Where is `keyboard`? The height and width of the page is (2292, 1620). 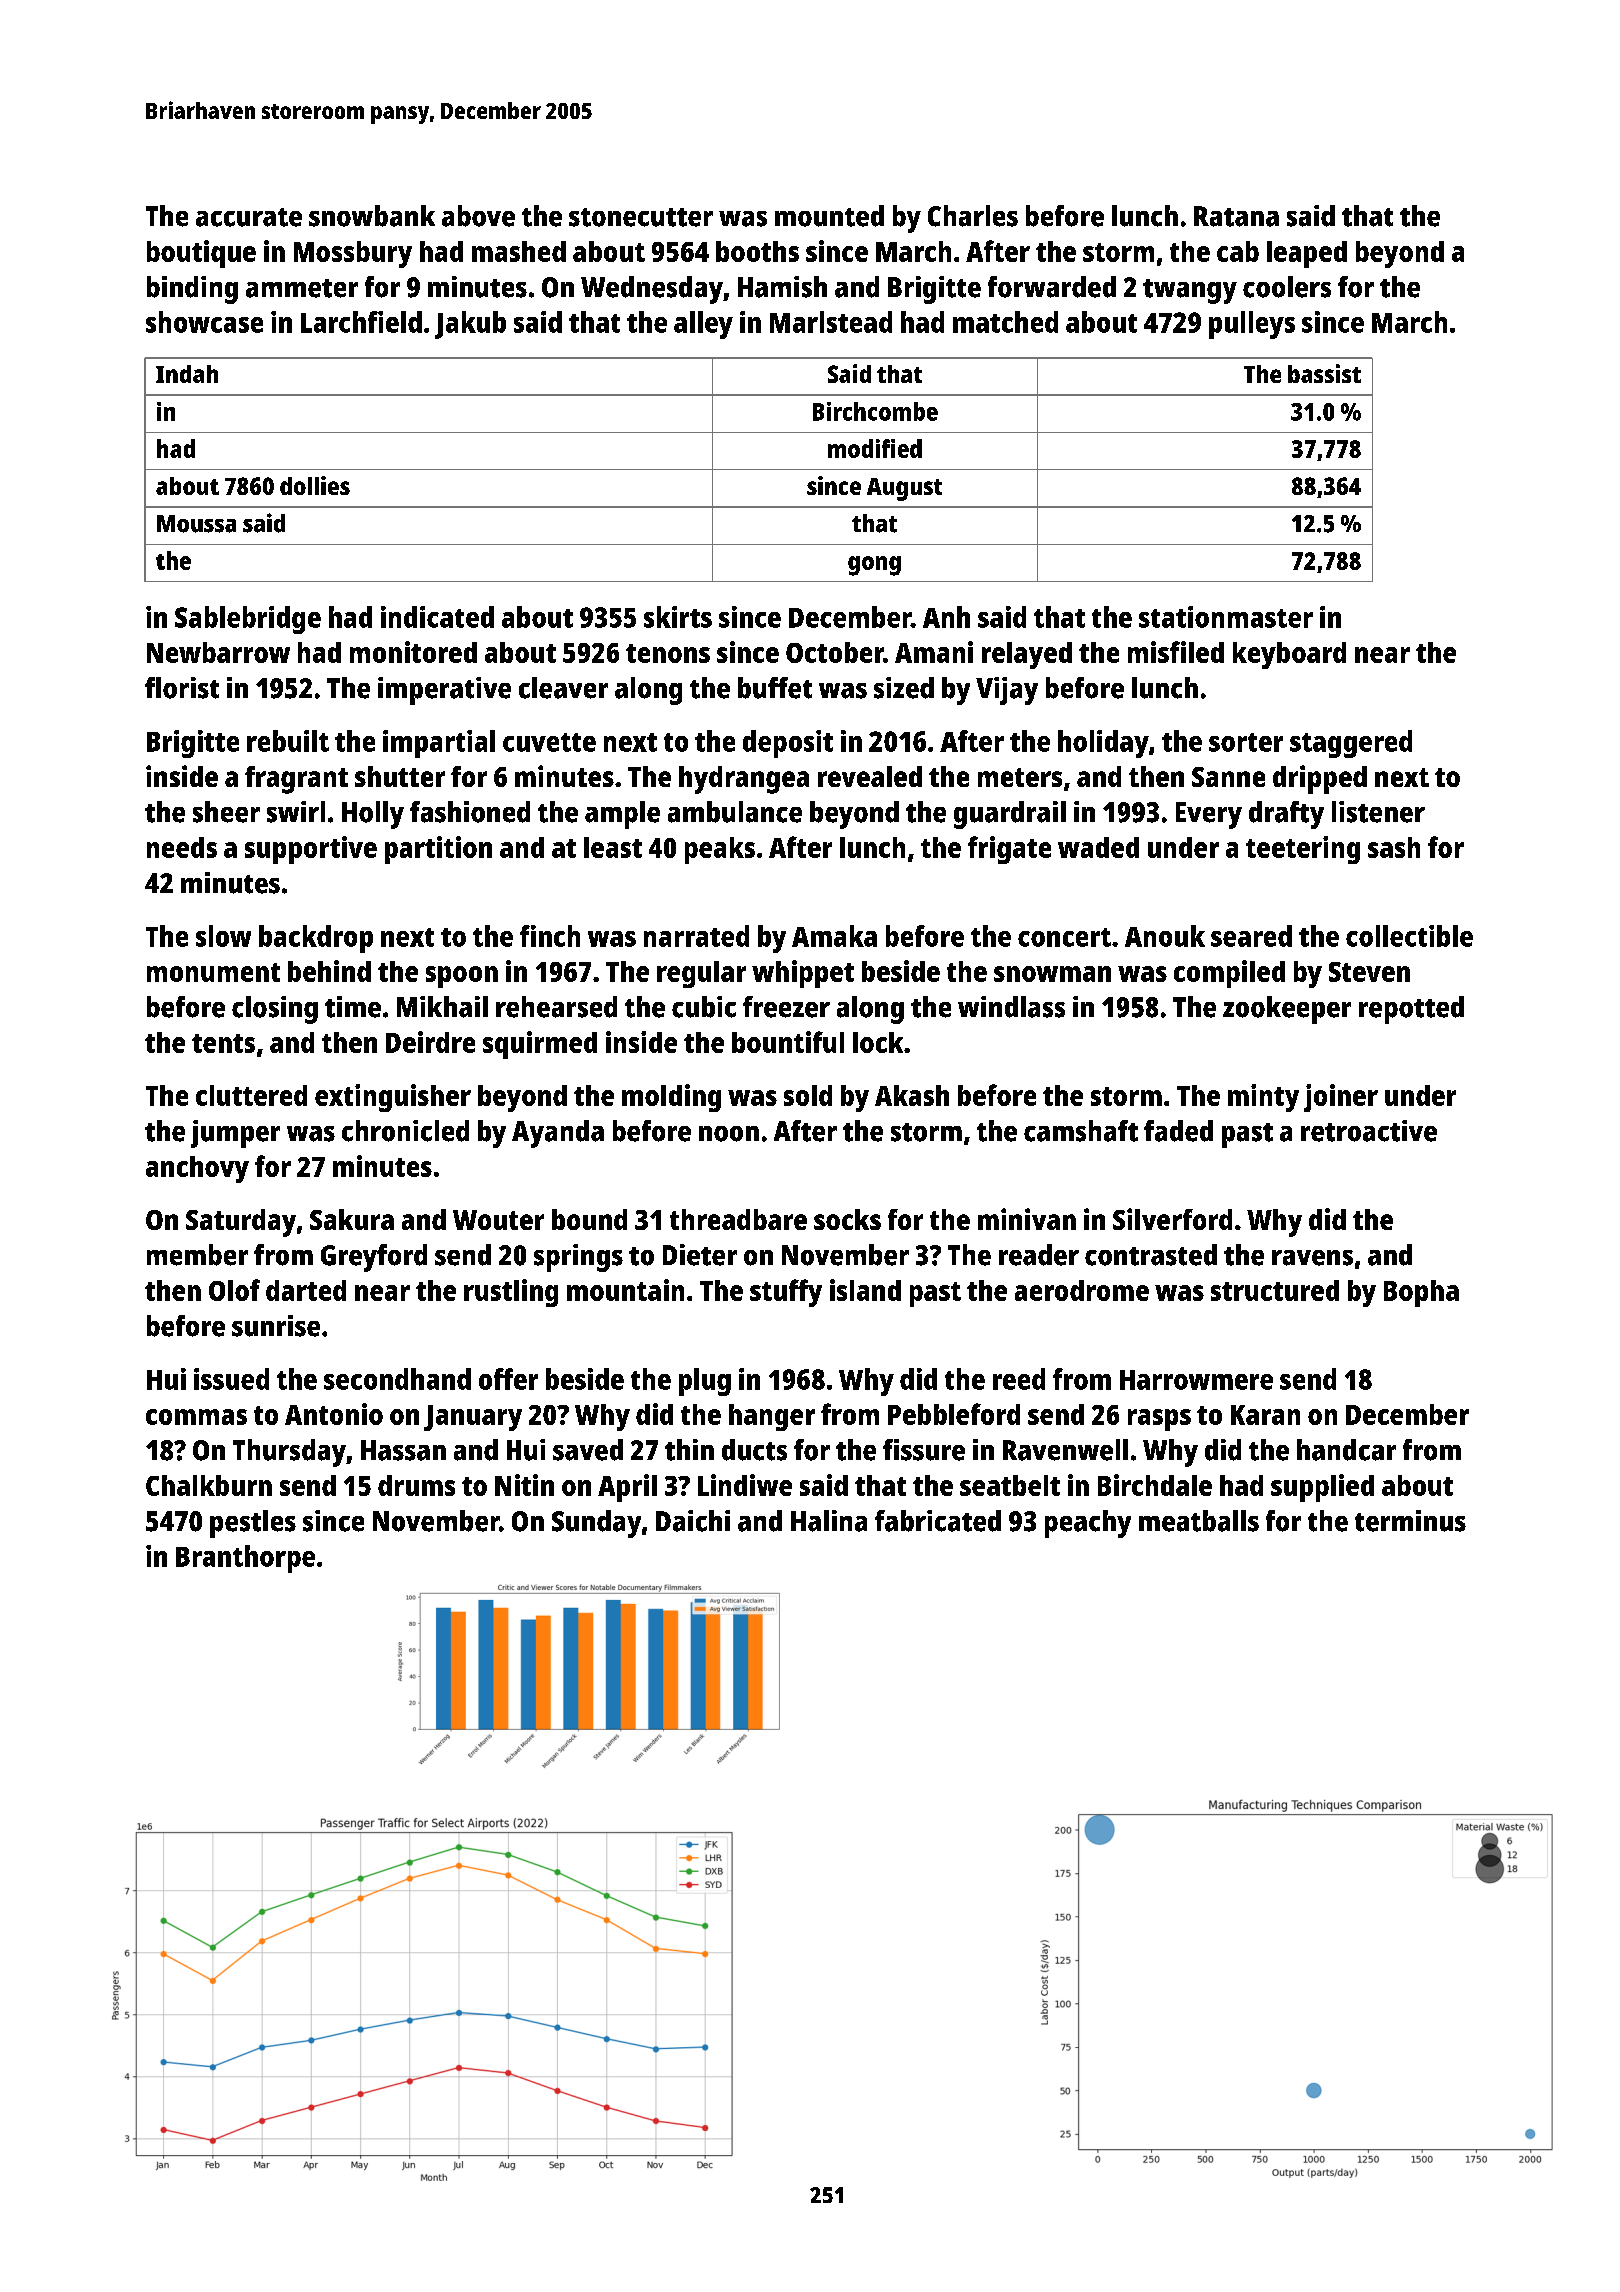 keyboard is located at coordinates (1289, 655).
